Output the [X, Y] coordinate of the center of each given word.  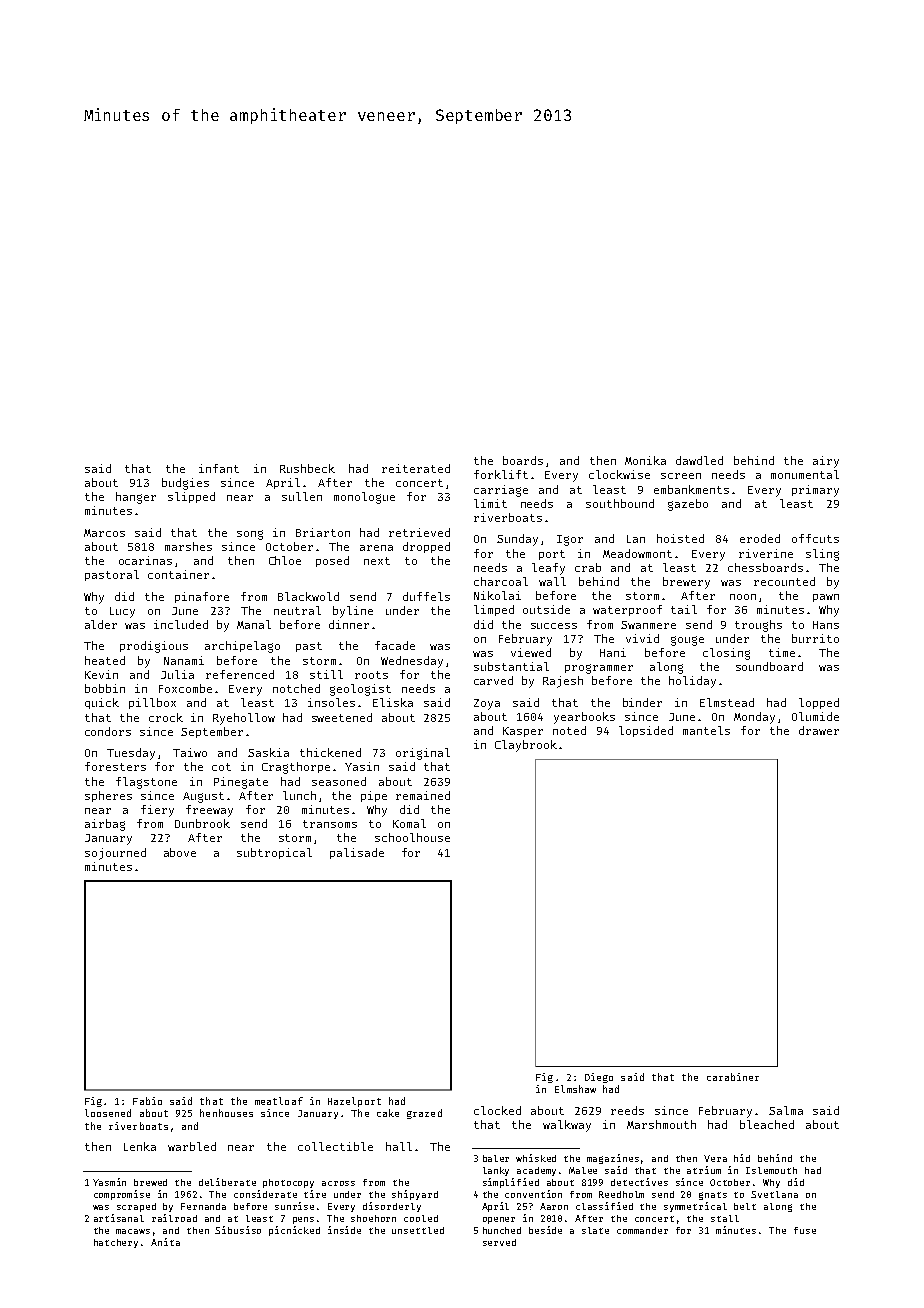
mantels [706, 730]
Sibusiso [238, 1230]
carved [493, 680]
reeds [627, 1110]
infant [219, 468]
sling [822, 555]
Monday [754, 718]
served [499, 1242]
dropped [426, 547]
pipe [374, 796]
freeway [209, 811]
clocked [497, 1110]
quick [102, 703]
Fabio [147, 1101]
